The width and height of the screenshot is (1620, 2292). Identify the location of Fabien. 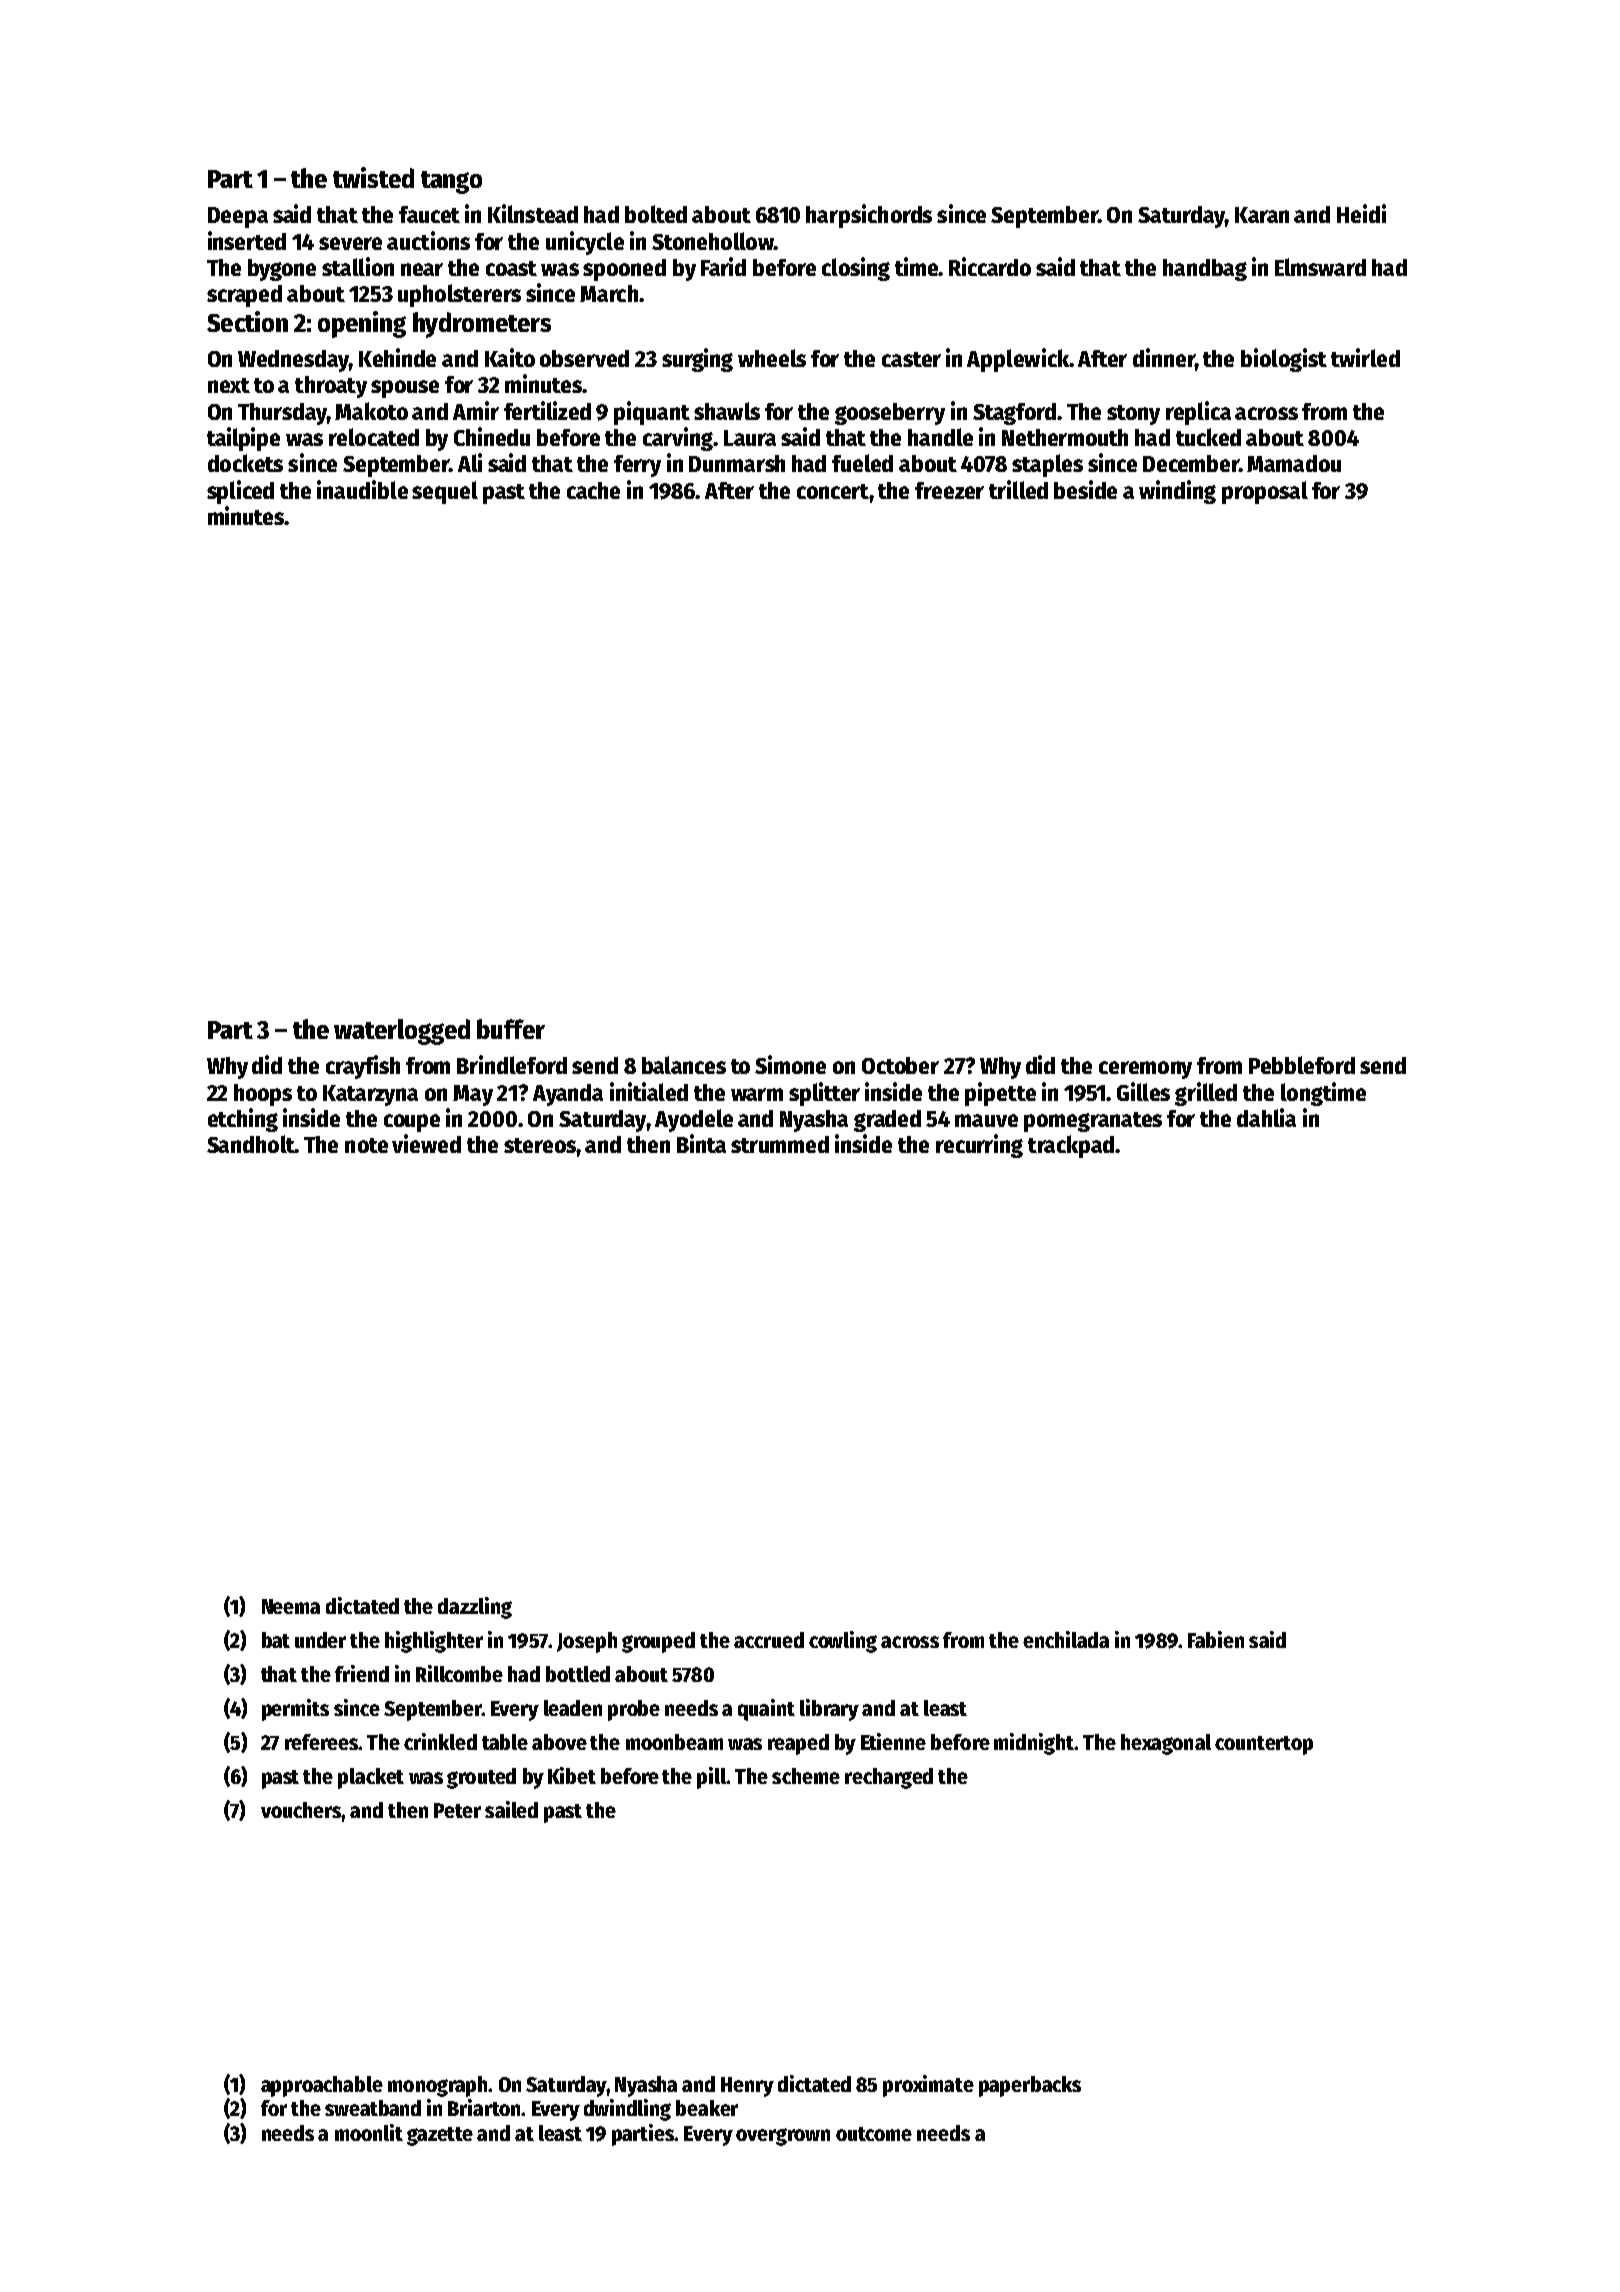
(1216, 1639).
